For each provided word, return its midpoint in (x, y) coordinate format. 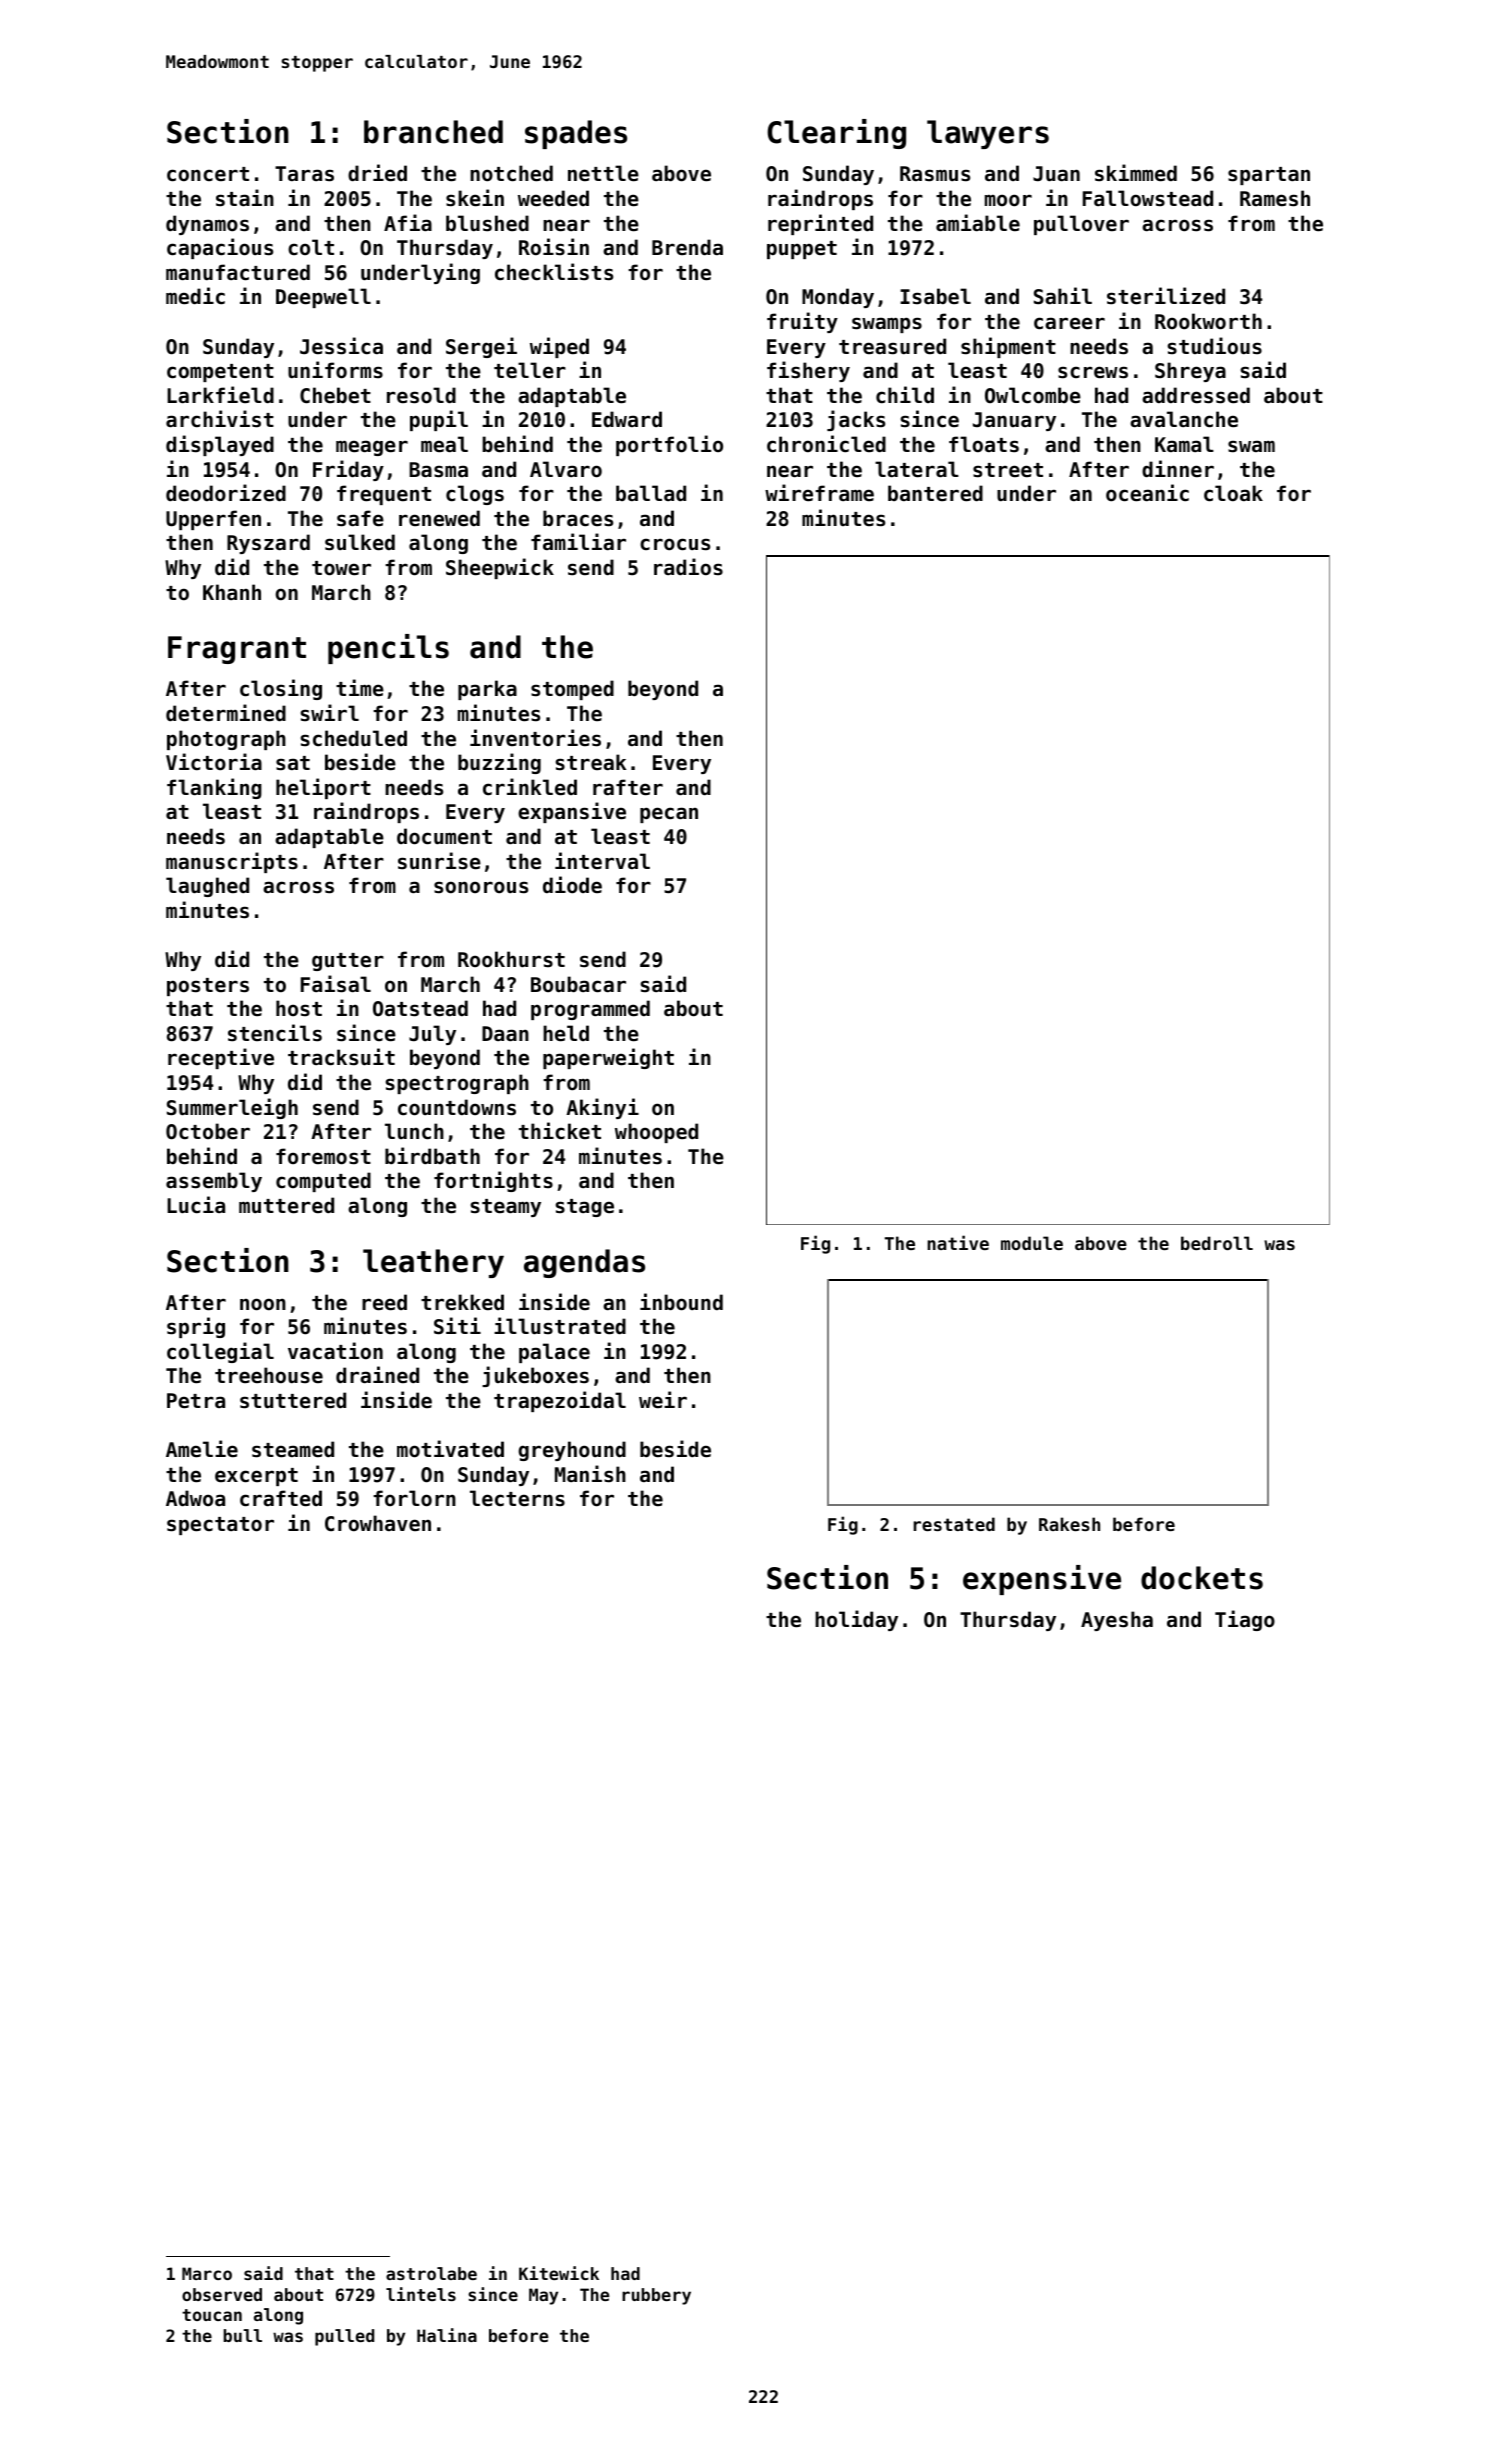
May (543, 2296)
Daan (505, 1034)
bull (242, 2335)
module (1032, 1243)
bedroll (1217, 1243)
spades (576, 134)
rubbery (656, 2296)
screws (1093, 372)
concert (208, 174)
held (566, 1033)
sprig (196, 1327)
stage (585, 1208)
